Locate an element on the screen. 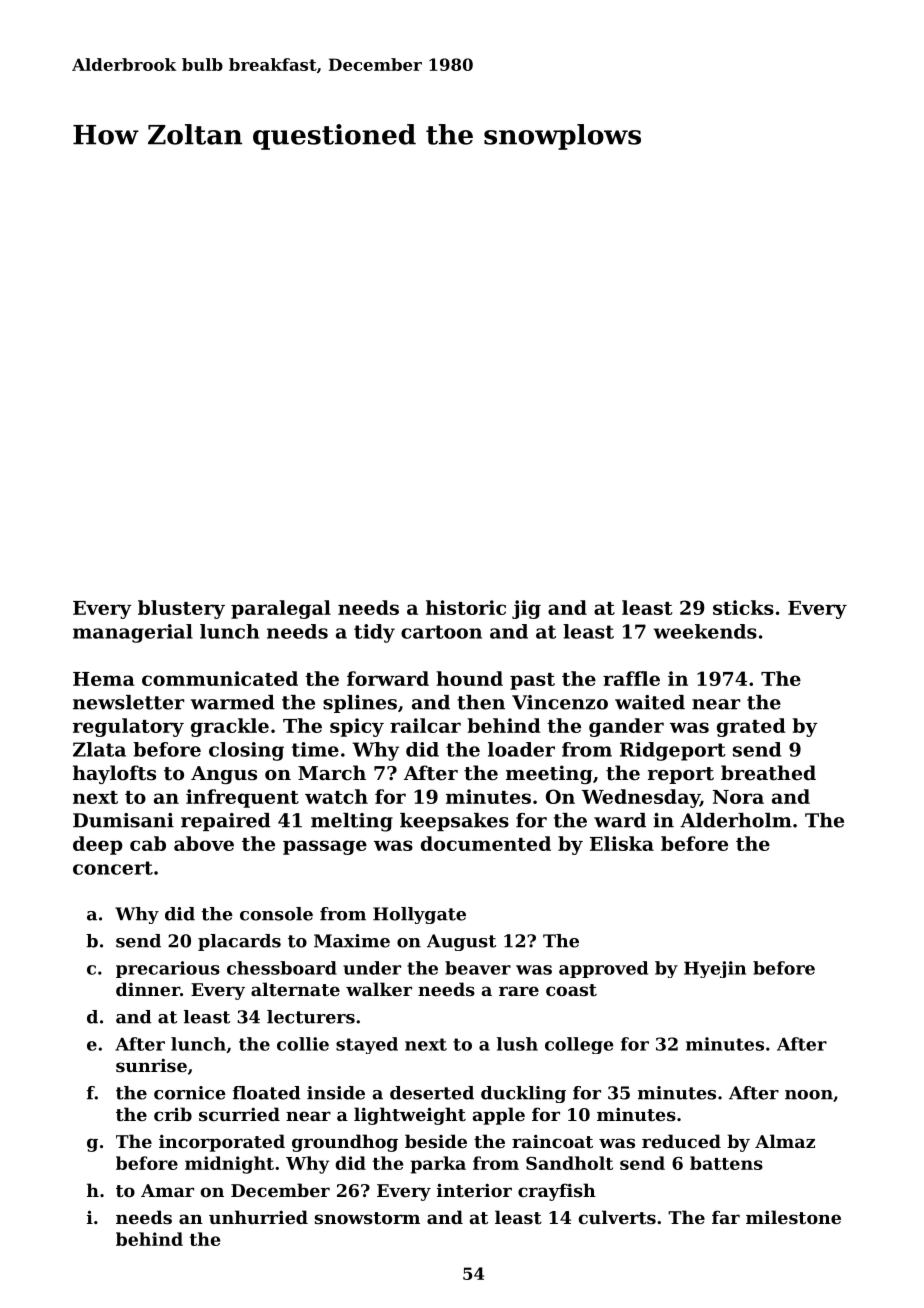  documented is located at coordinates (486, 843).
